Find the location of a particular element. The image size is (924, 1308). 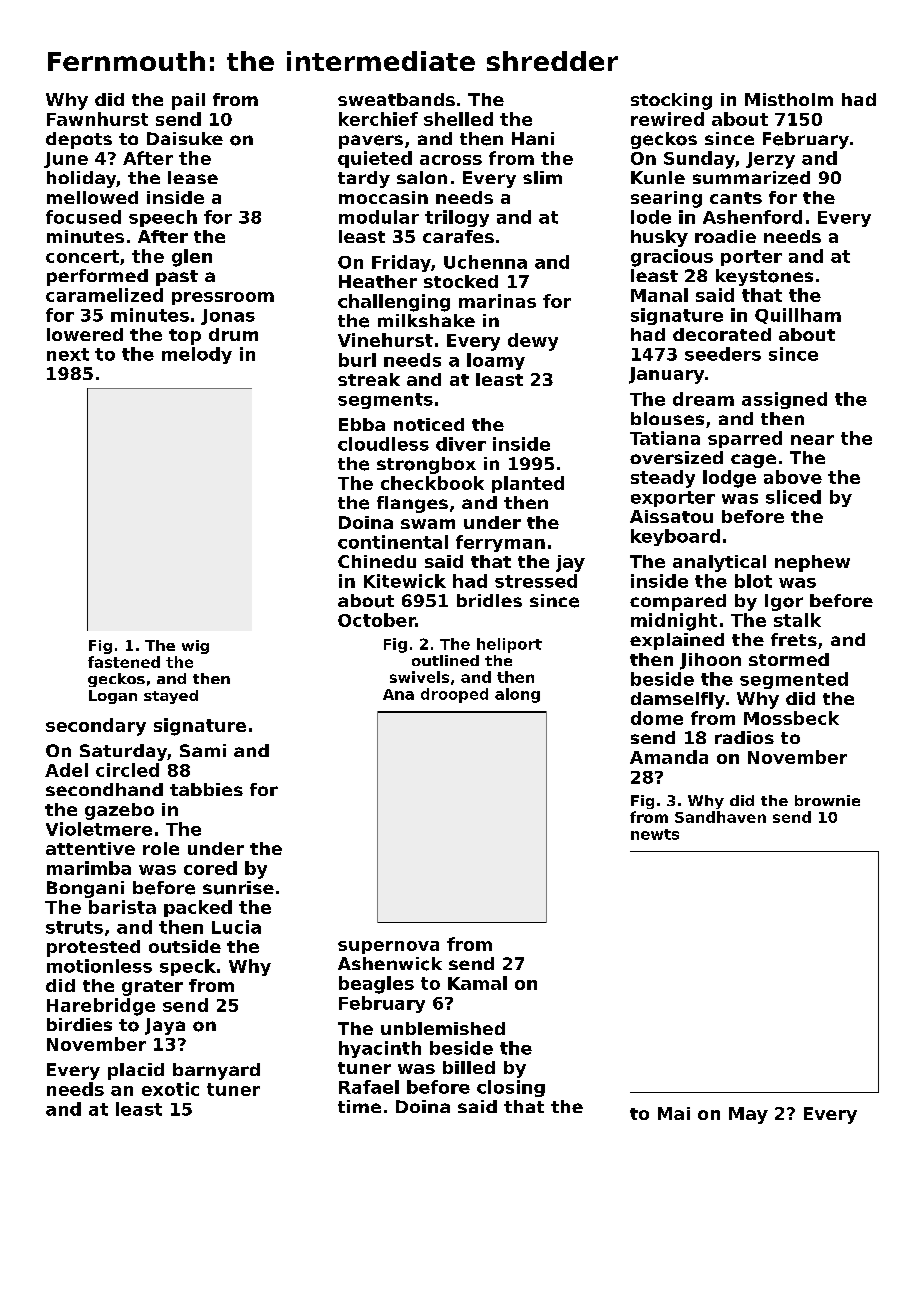

time is located at coordinates (359, 1106).
